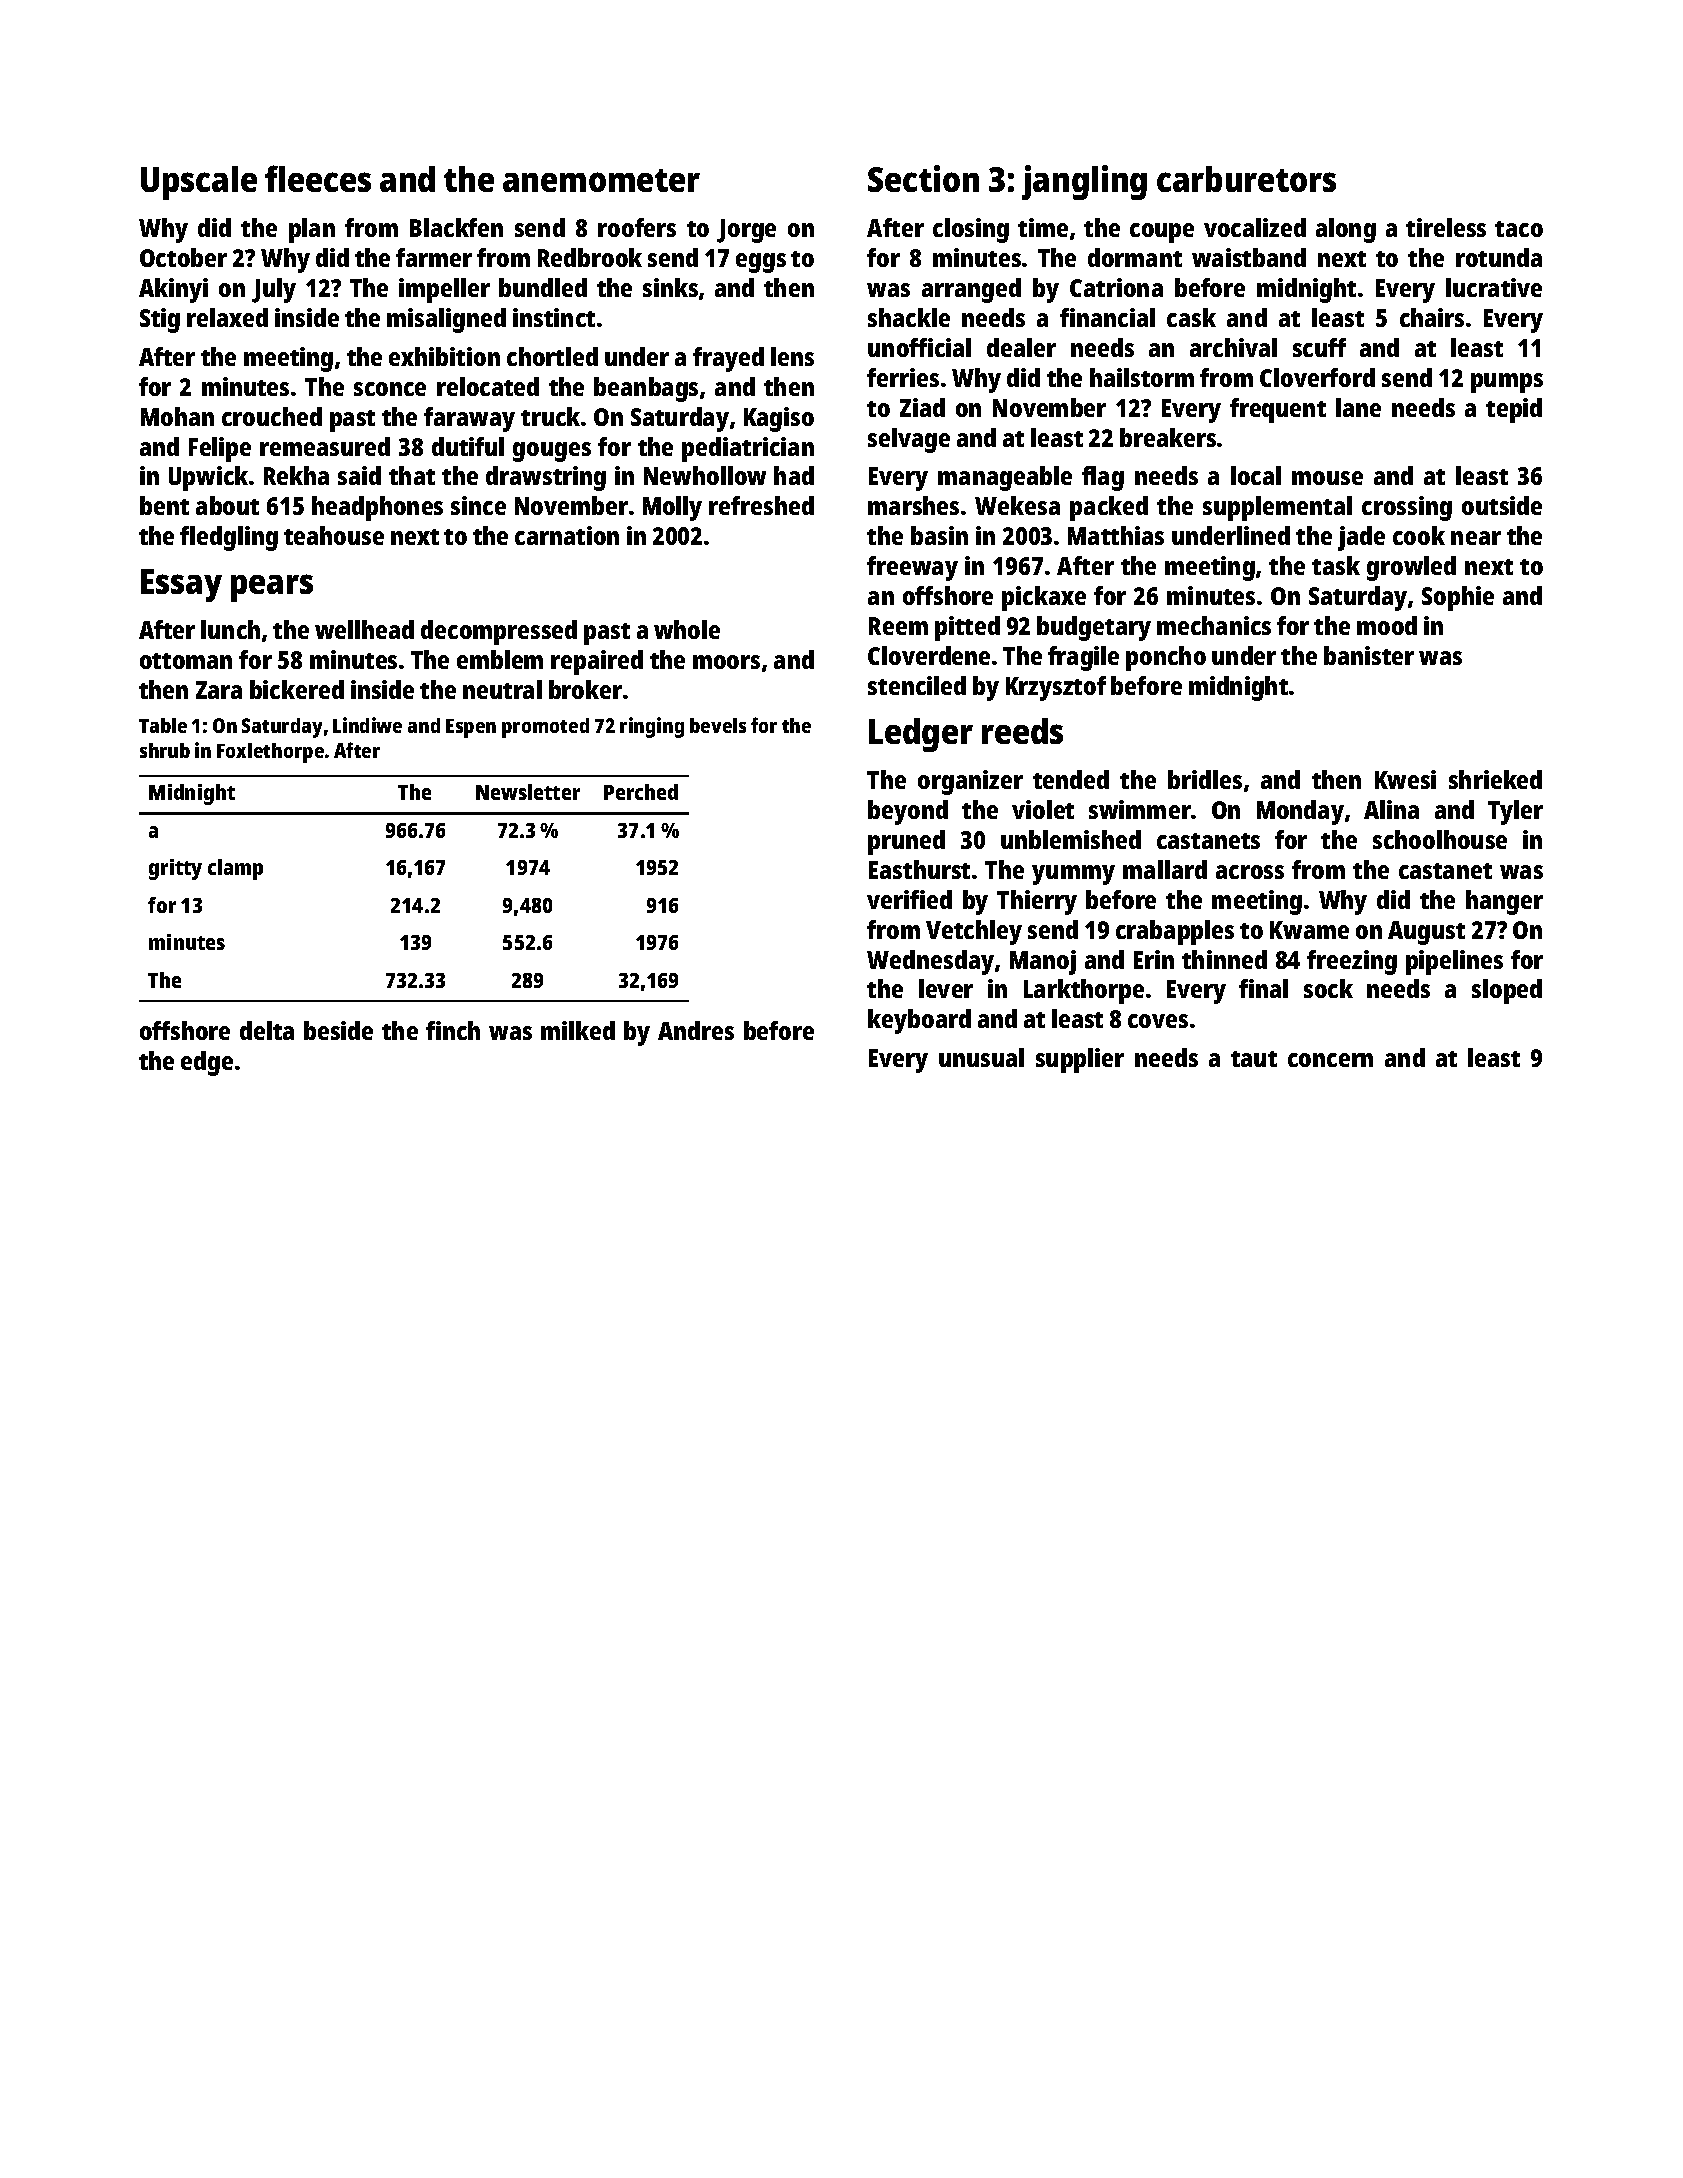  Describe the element at coordinates (981, 1057) in the page. I see `unusual` at that location.
